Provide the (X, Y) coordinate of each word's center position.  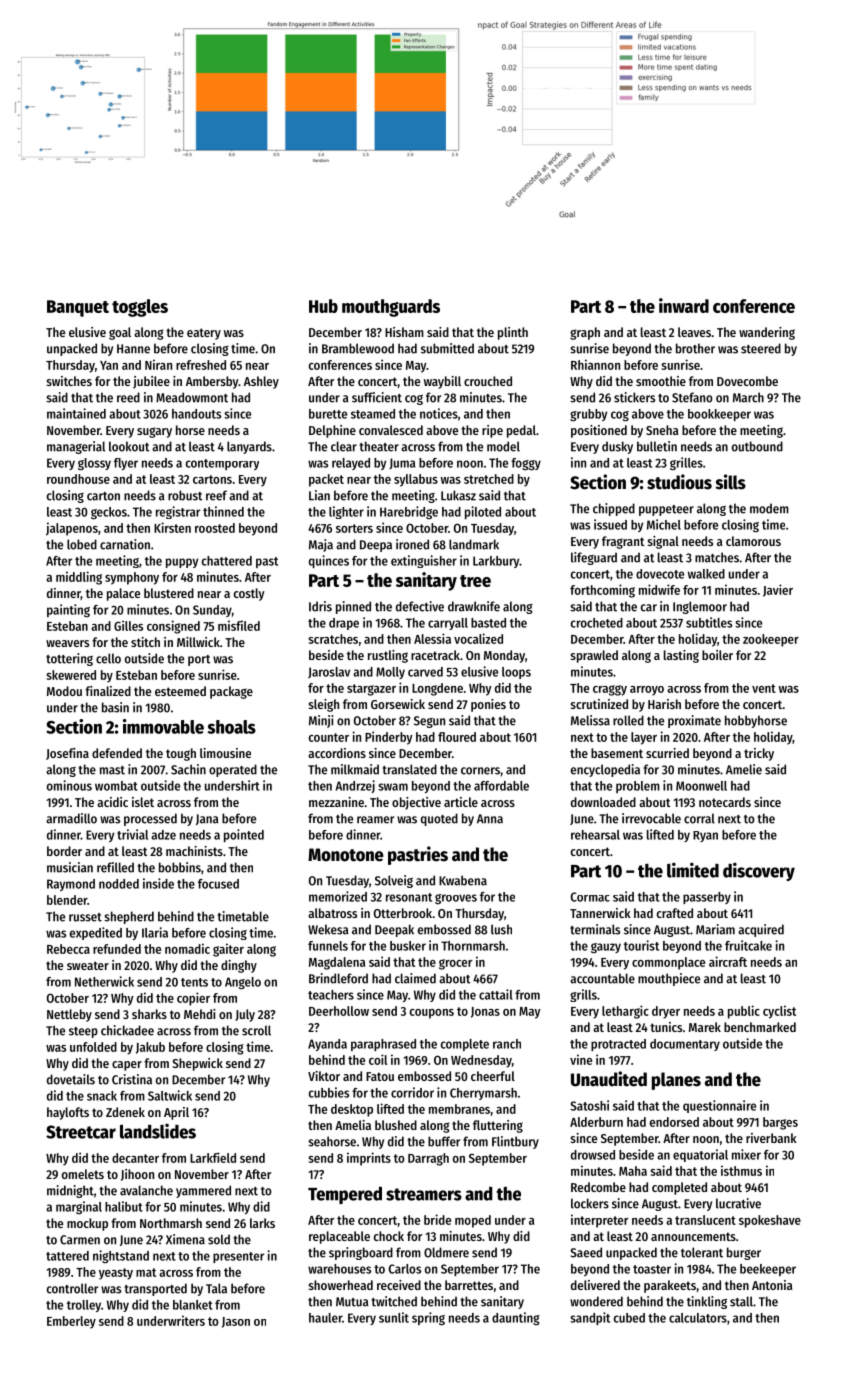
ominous (69, 785)
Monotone (346, 855)
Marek (705, 1027)
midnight (70, 1191)
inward (684, 305)
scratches (333, 639)
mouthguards (391, 308)
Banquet (78, 308)
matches (717, 557)
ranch (507, 1044)
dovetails (71, 1079)
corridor (412, 1092)
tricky (759, 754)
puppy (182, 563)
